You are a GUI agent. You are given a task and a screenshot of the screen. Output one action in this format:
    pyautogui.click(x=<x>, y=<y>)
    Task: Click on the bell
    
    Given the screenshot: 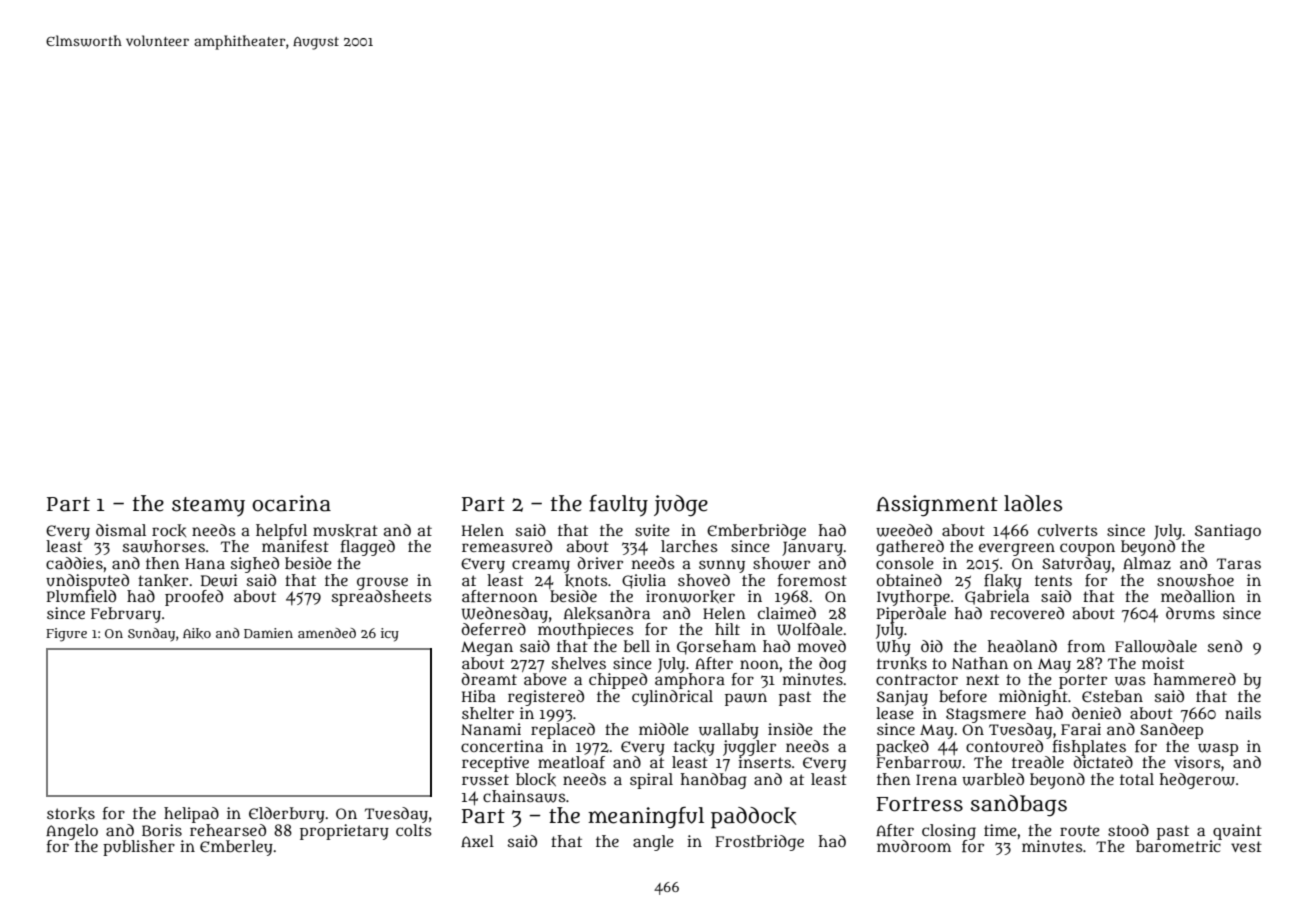 What is the action you would take?
    pyautogui.click(x=637, y=646)
